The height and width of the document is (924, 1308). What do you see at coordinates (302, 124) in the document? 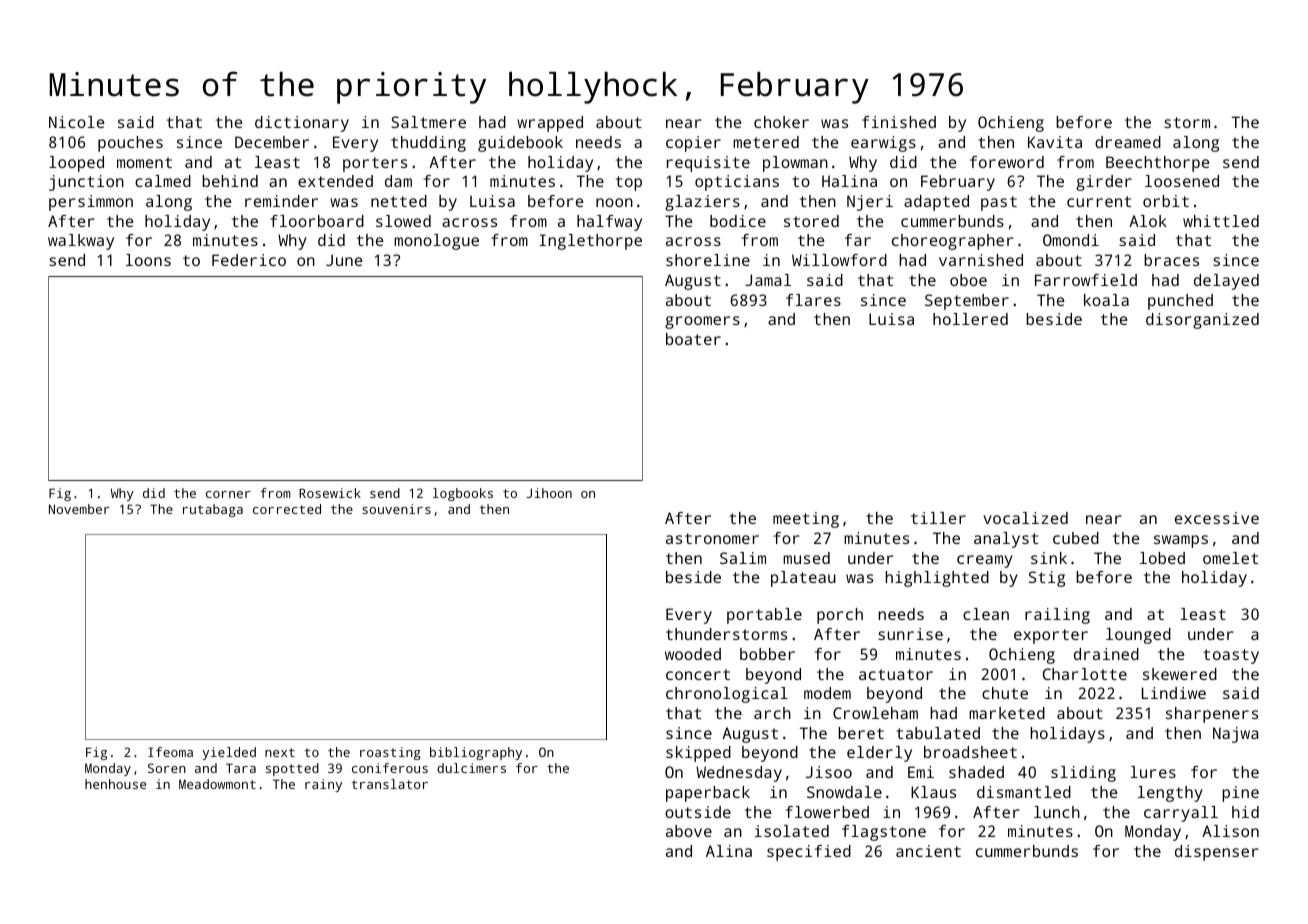
I see `dictionary` at bounding box center [302, 124].
